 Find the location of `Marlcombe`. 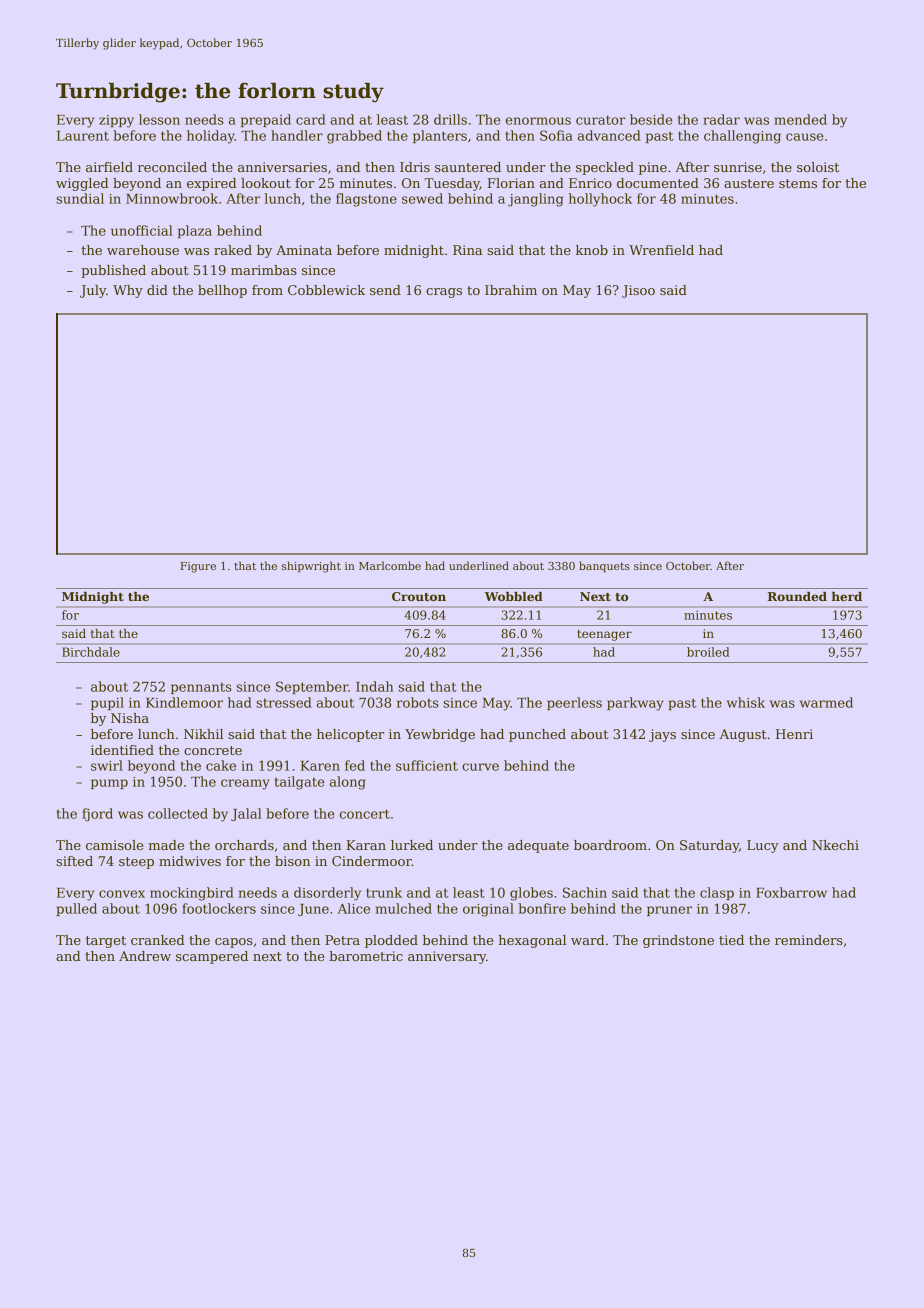

Marlcombe is located at coordinates (390, 565).
